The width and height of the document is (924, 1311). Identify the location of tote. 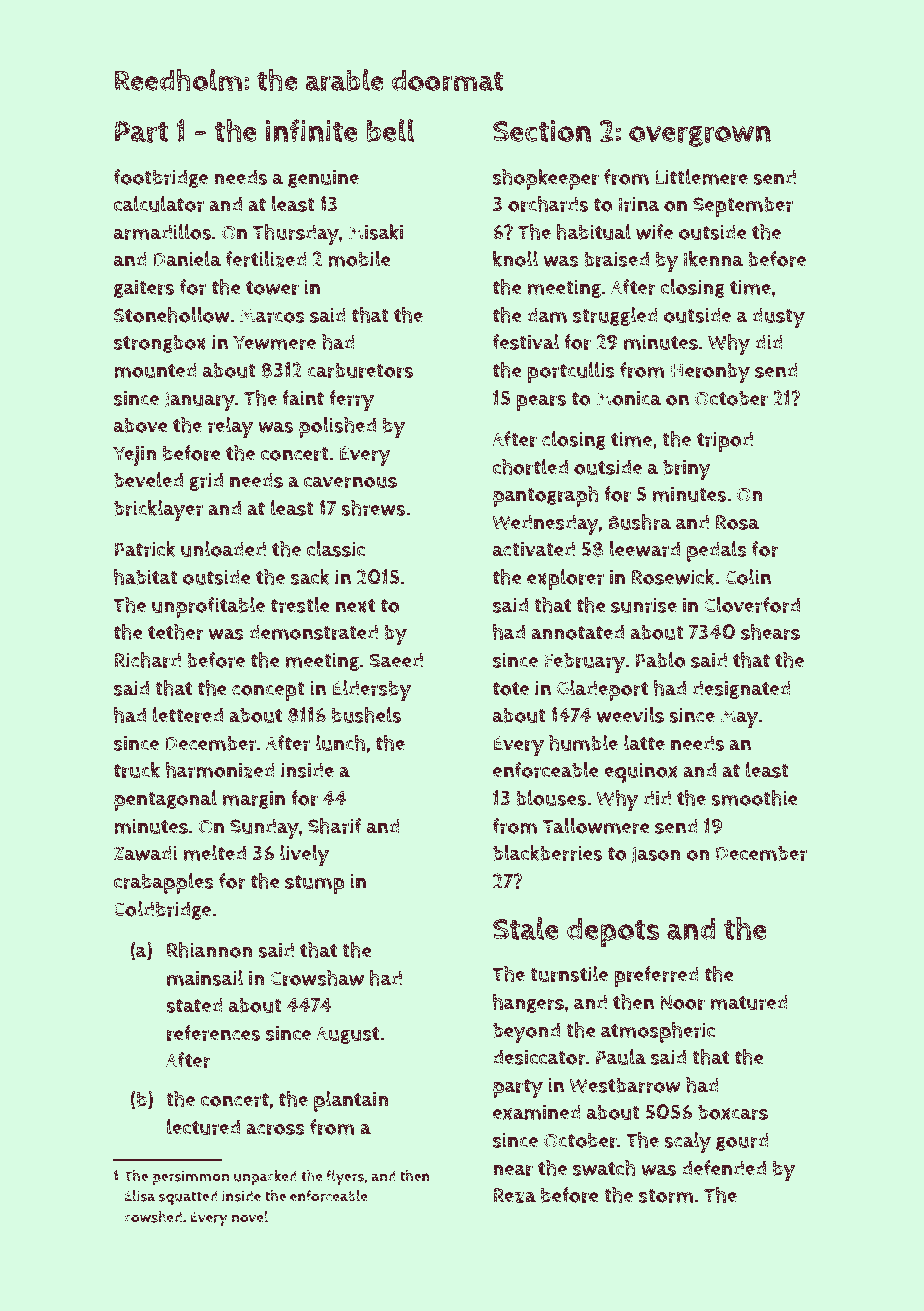
(511, 689).
